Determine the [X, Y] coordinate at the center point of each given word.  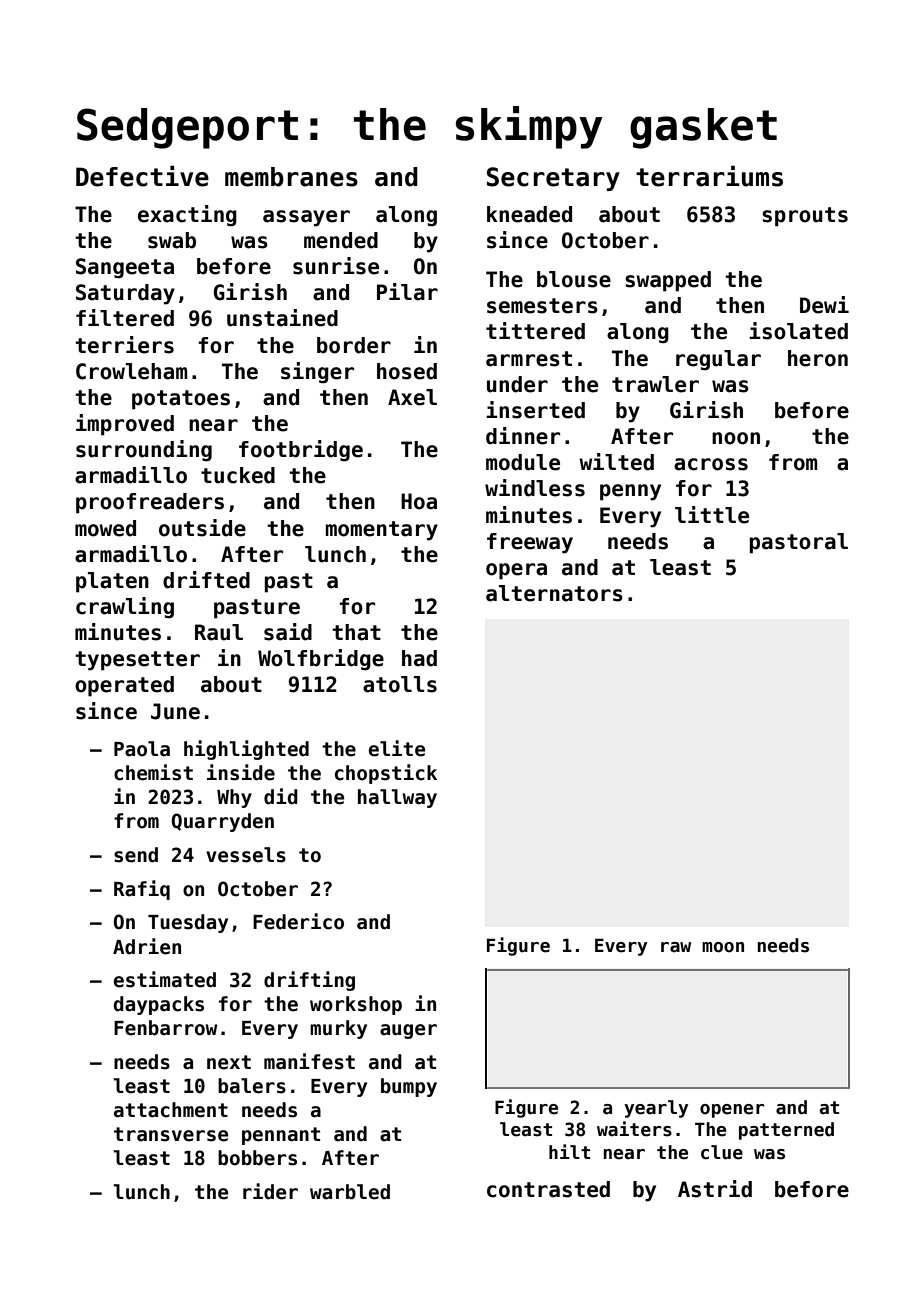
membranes [291, 177]
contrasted [548, 1189]
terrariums [709, 176]
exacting [187, 216]
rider [270, 1191]
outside [202, 528]
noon [736, 438]
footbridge [301, 451]
